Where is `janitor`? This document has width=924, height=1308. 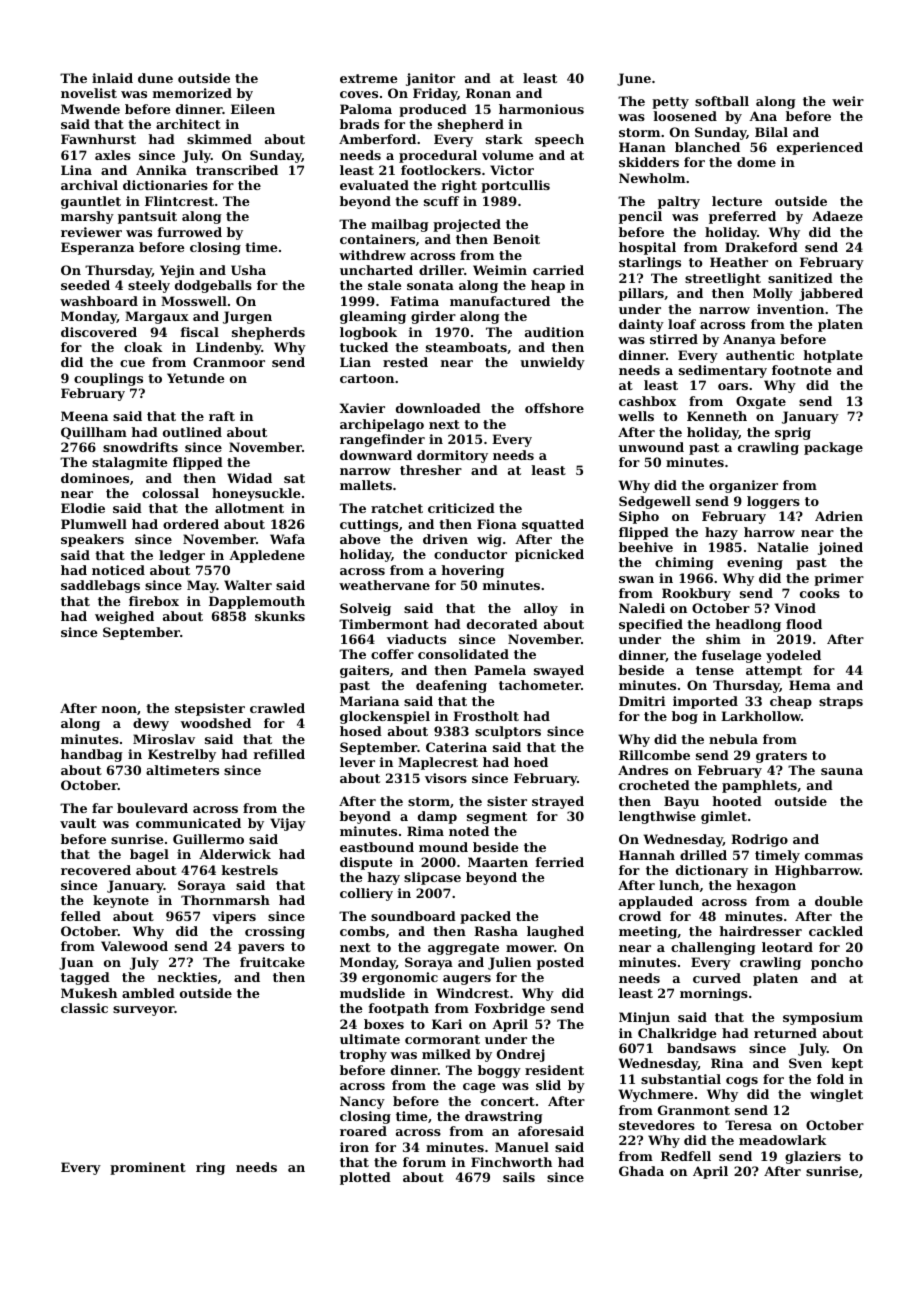
janitor is located at coordinates (430, 79).
